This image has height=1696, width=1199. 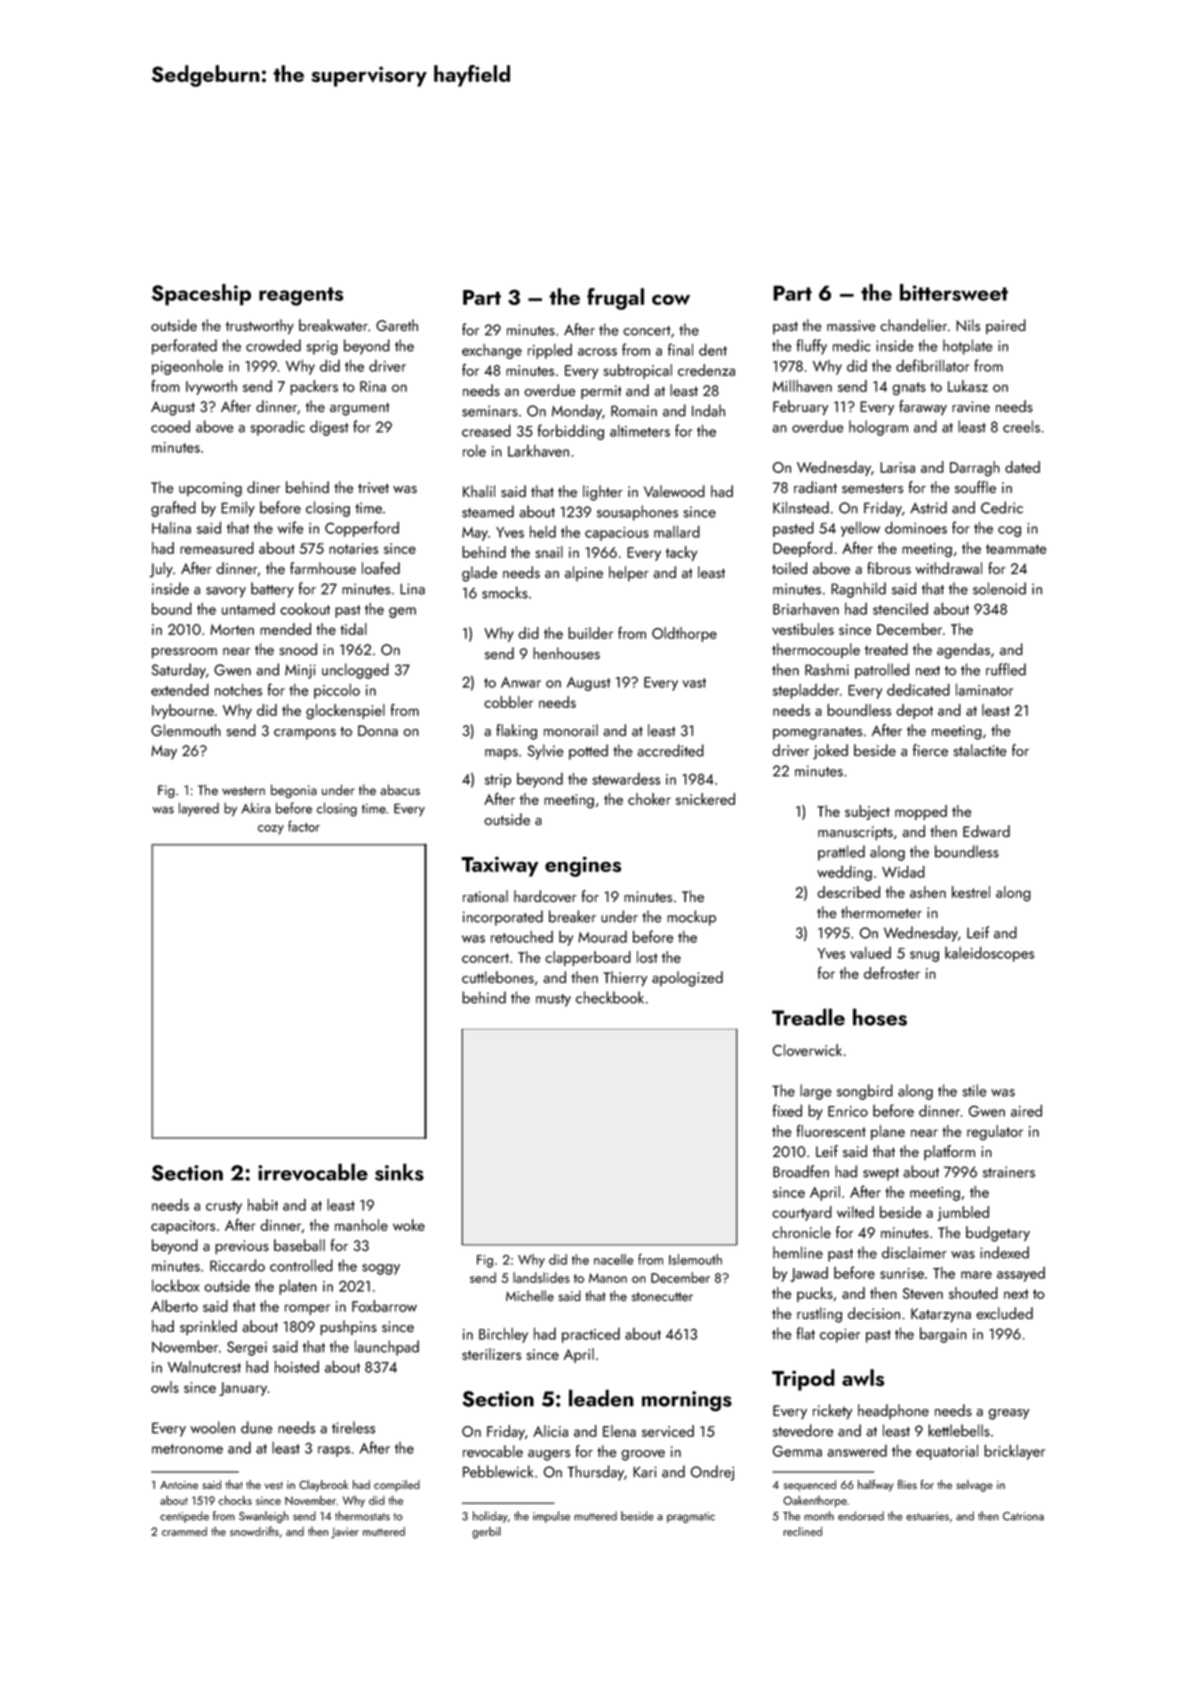 I want to click on ruffled, so click(x=1006, y=669).
